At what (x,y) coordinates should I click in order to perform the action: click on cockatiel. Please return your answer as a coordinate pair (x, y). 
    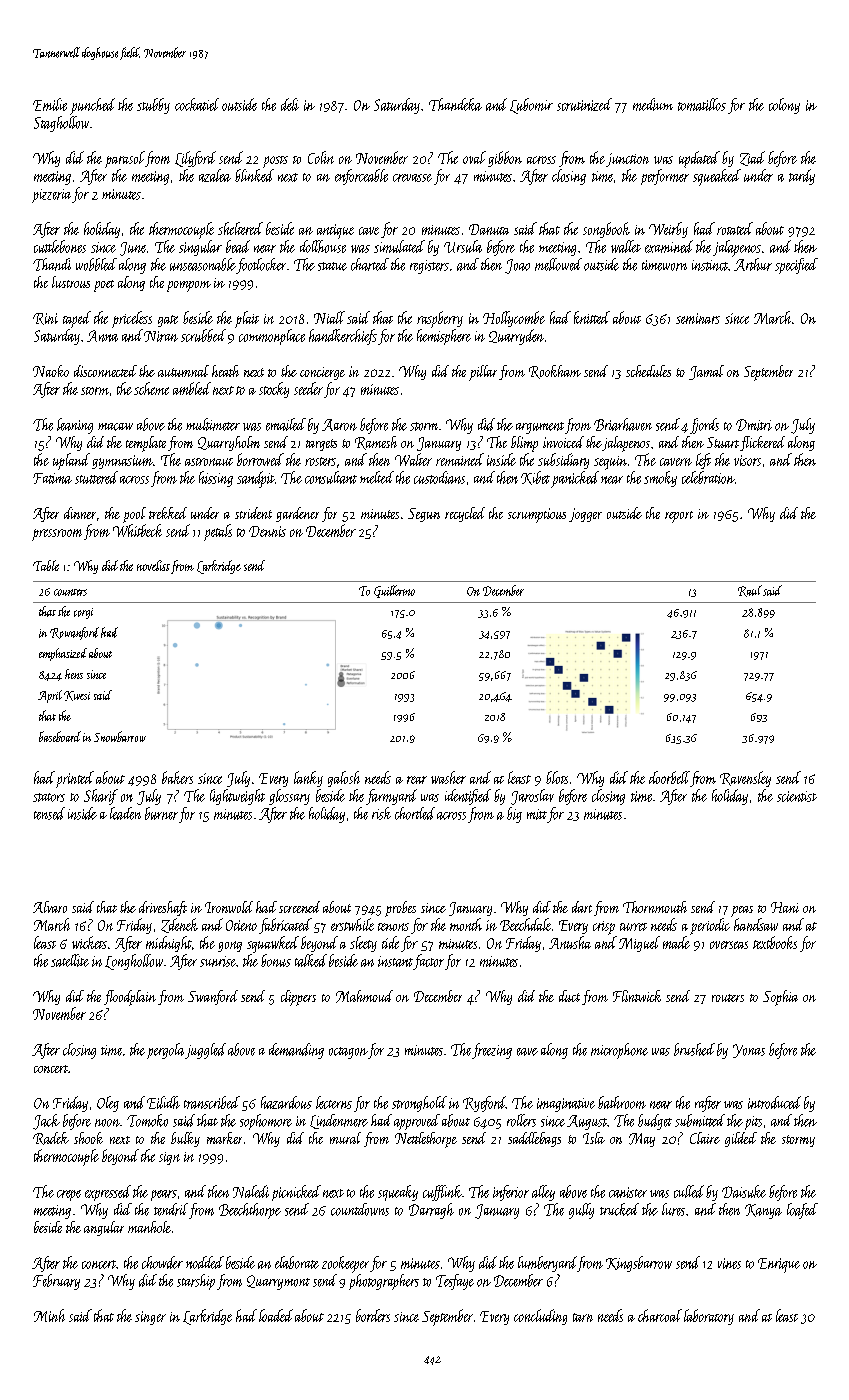
    Looking at the image, I should click on (197, 104).
